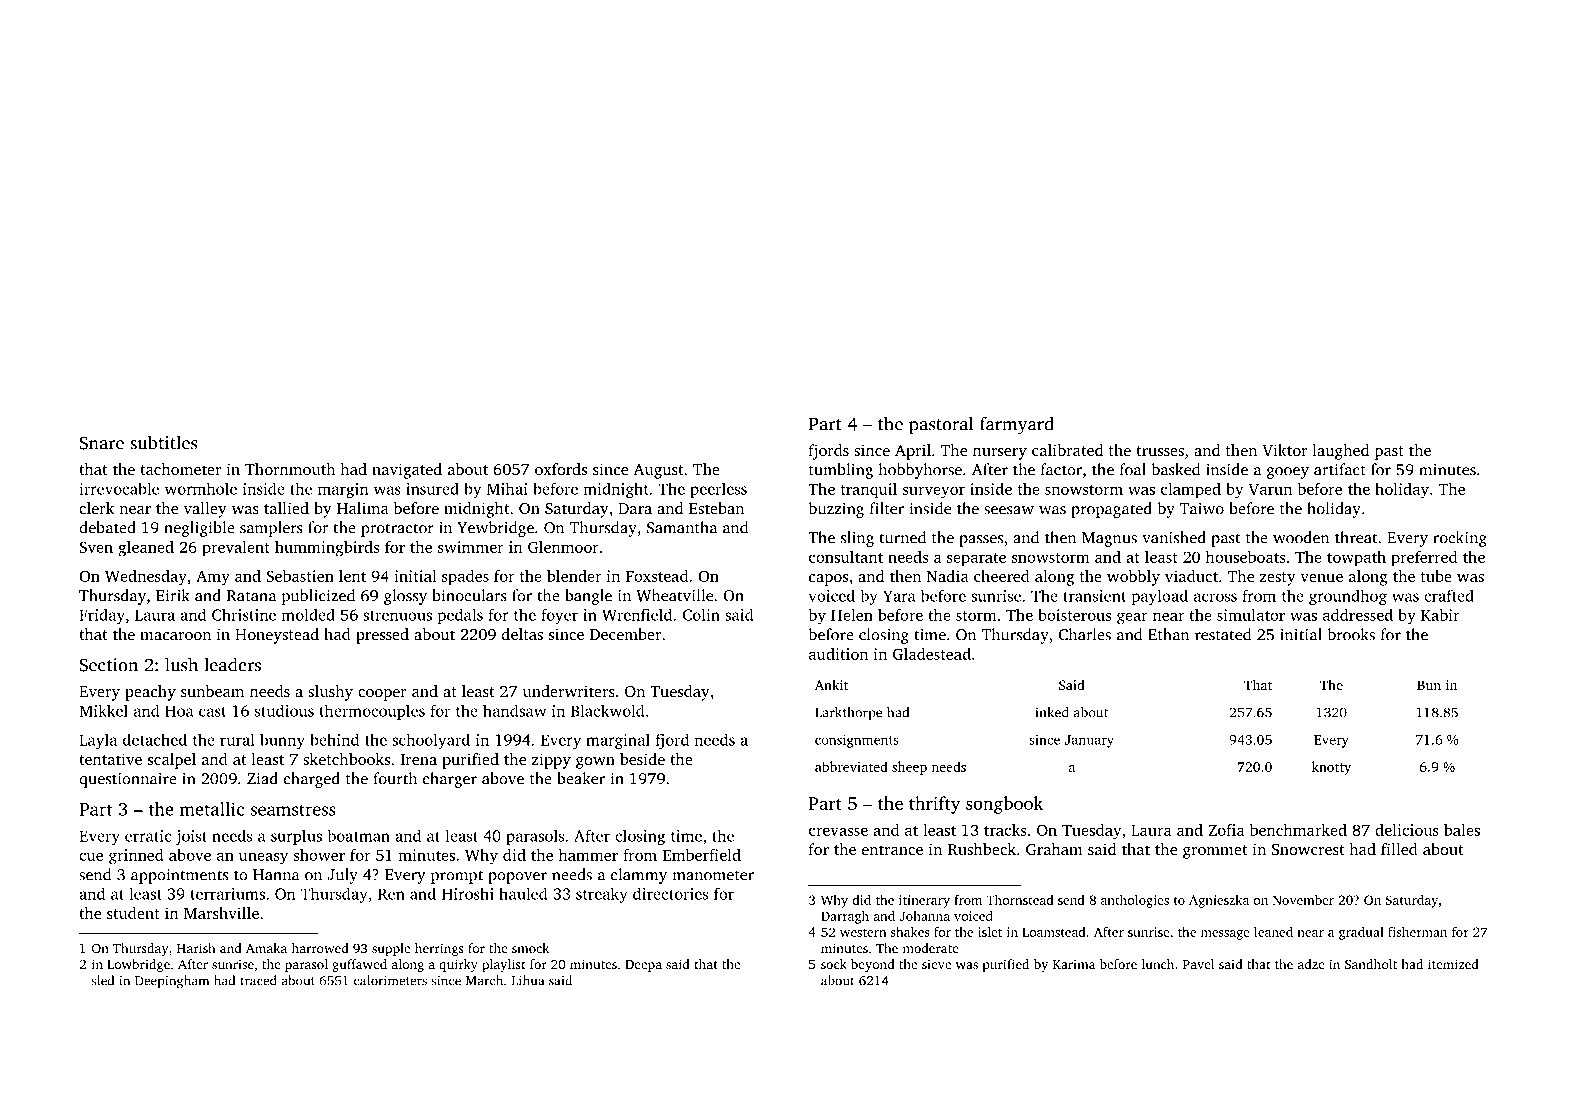 Image resolution: width=1569 pixels, height=1109 pixels. Describe the element at coordinates (173, 595) in the document. I see `Eirik` at that location.
